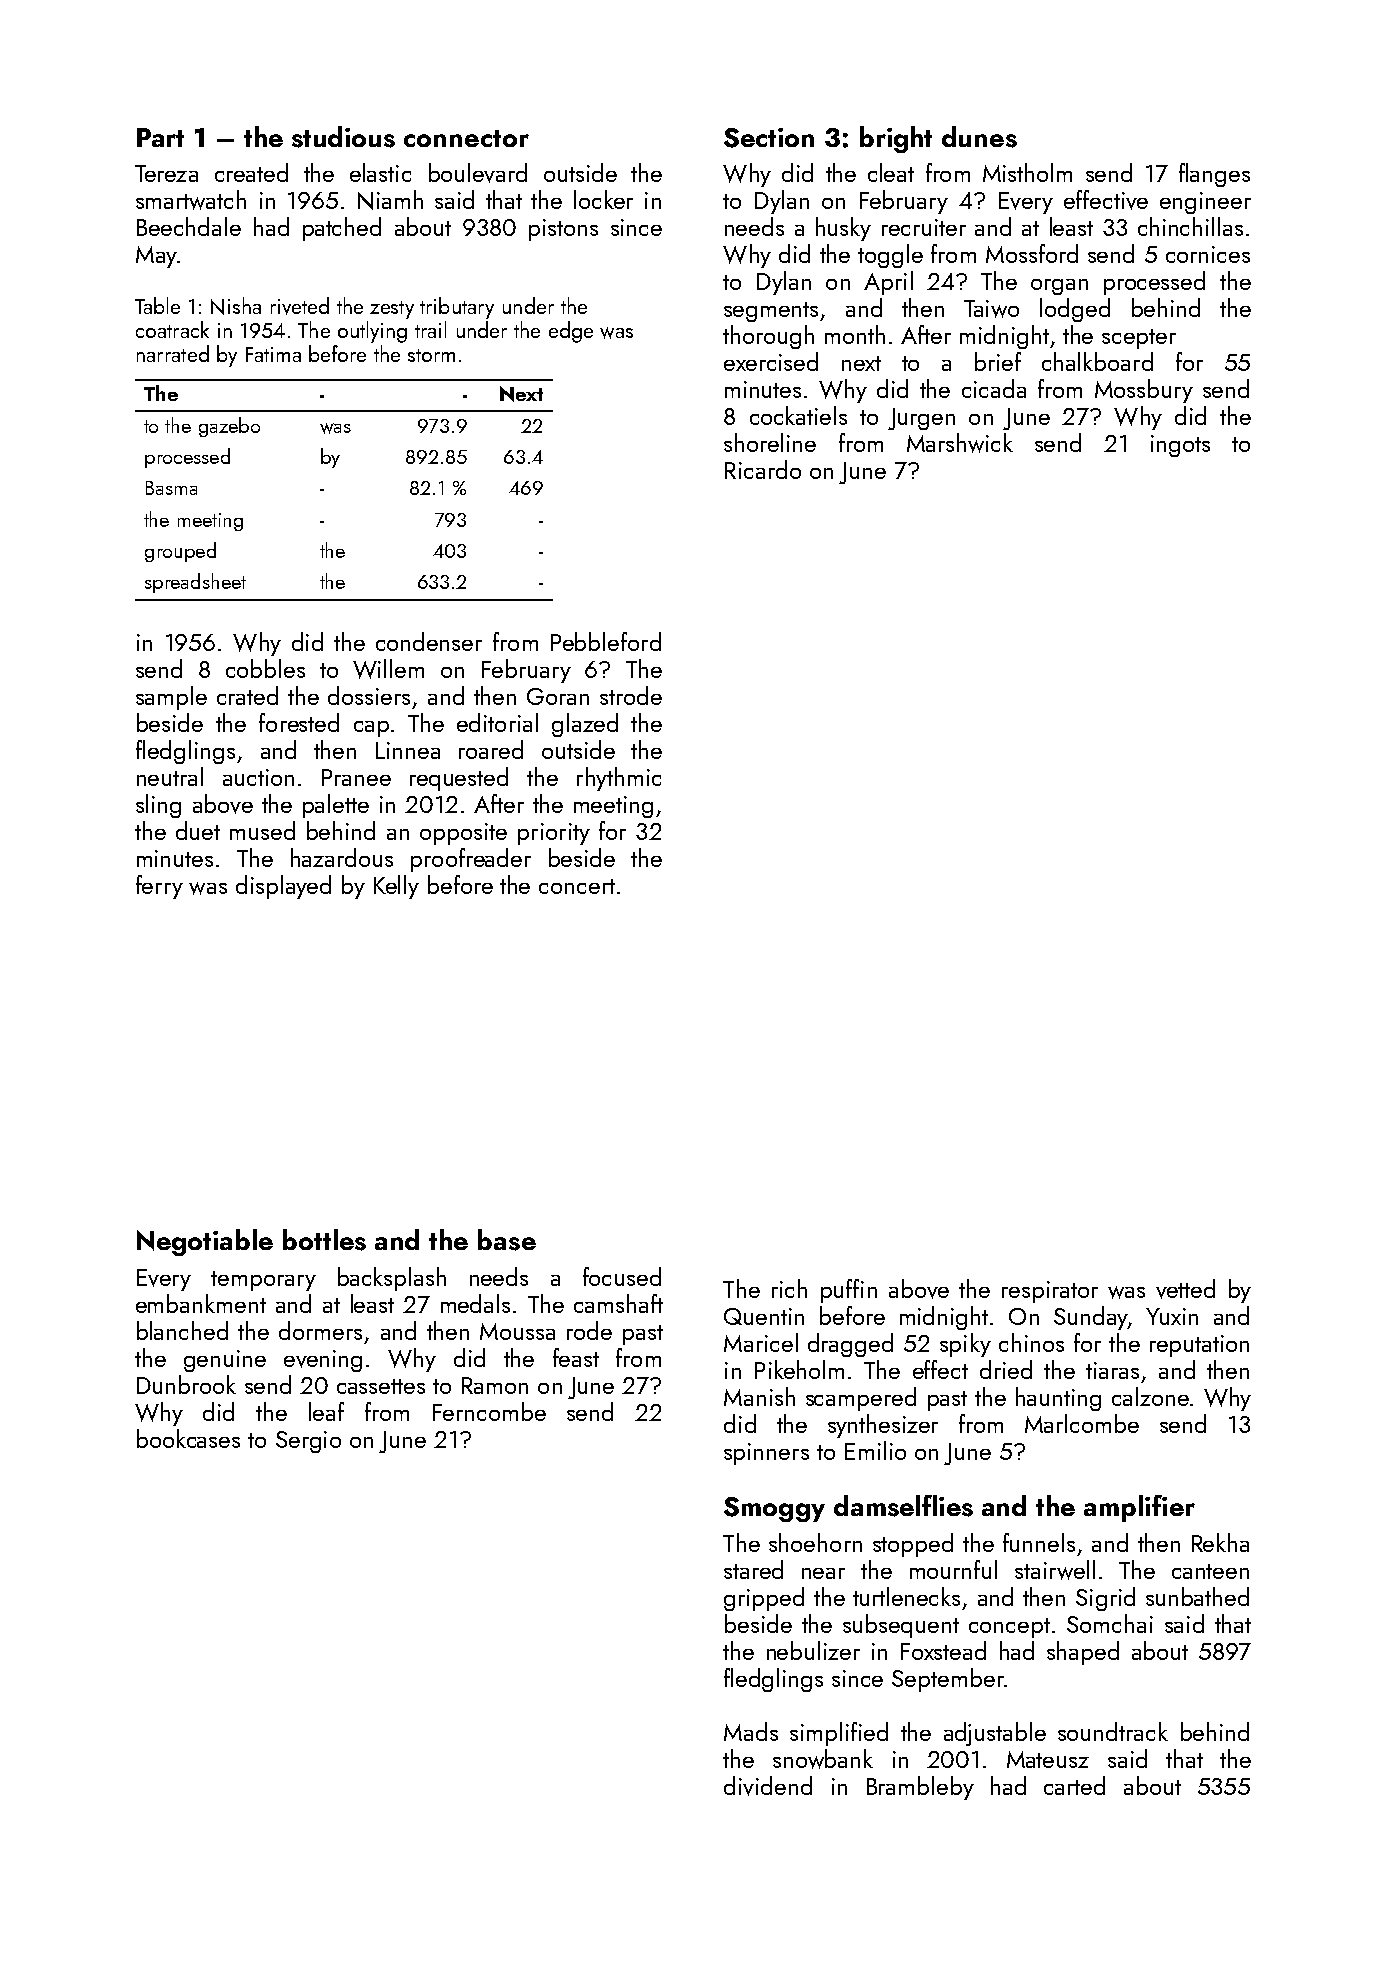 The width and height of the screenshot is (1386, 1969). What do you see at coordinates (1050, 1292) in the screenshot?
I see `respirator` at bounding box center [1050, 1292].
